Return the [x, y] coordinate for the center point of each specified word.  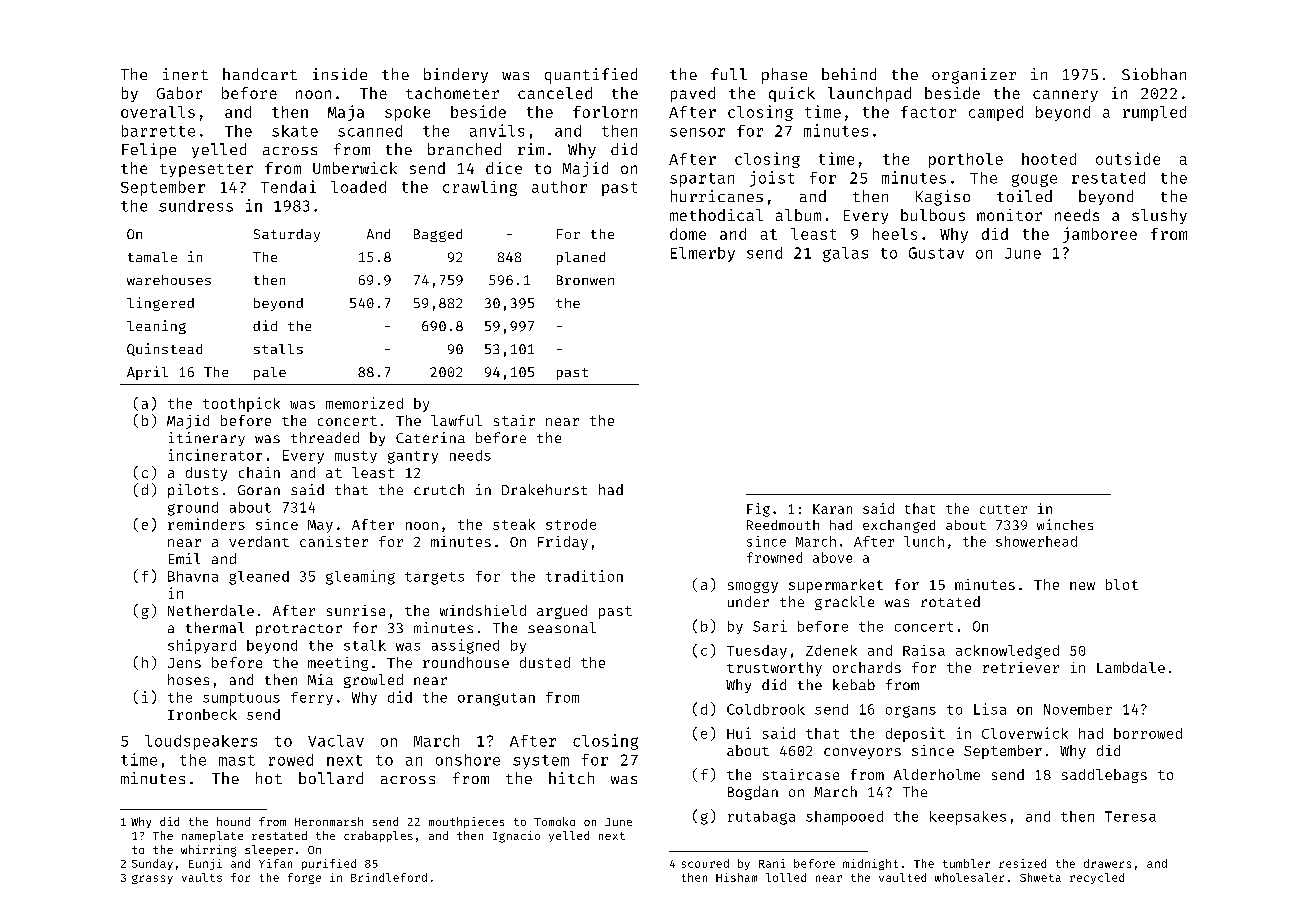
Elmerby [703, 254]
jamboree [1100, 235]
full [729, 74]
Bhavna [193, 576]
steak [514, 524]
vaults [202, 877]
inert [185, 74]
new [1082, 586]
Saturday [287, 235]
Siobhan [1154, 74]
